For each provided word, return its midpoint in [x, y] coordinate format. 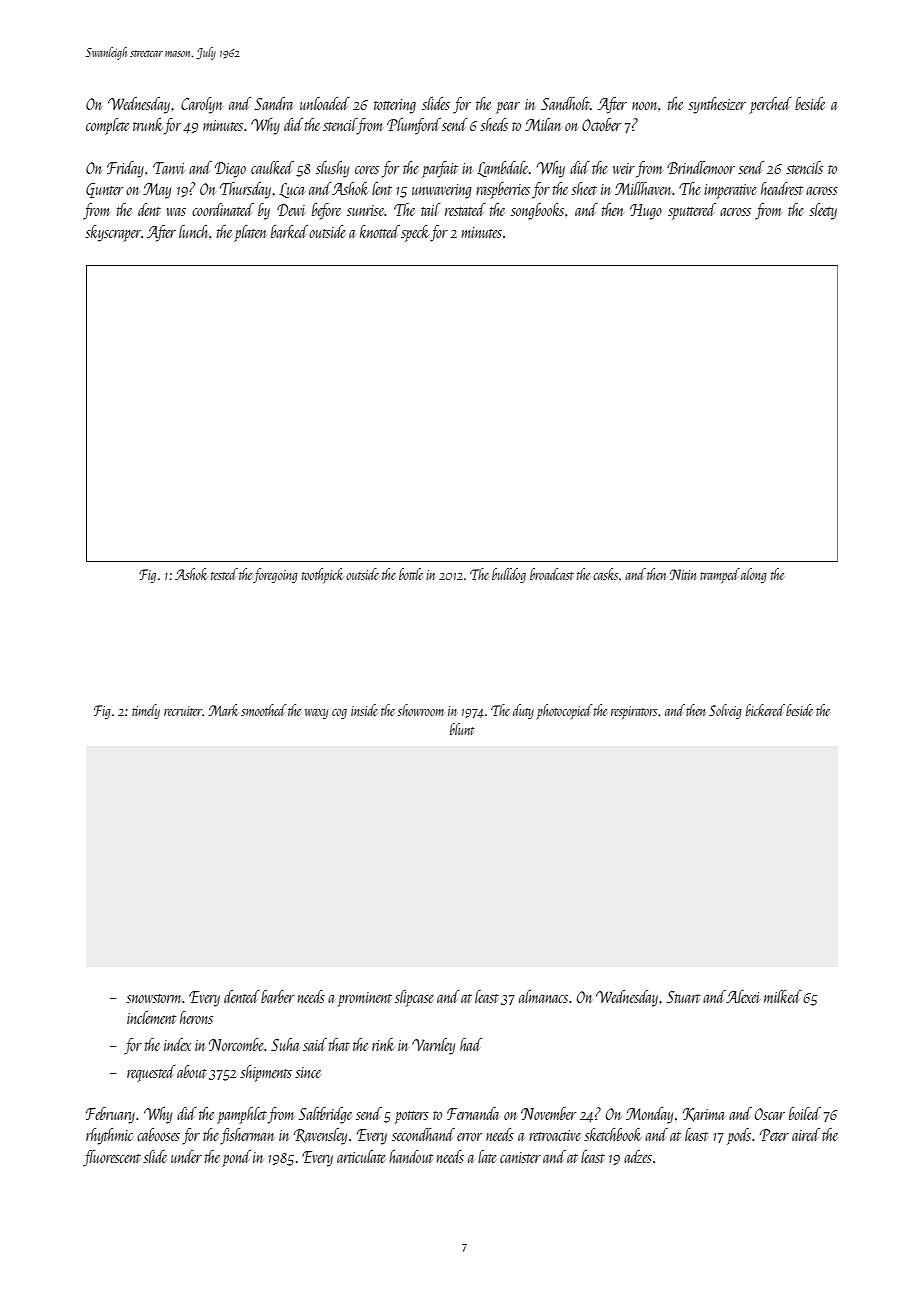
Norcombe [237, 1044]
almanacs [543, 996]
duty [523, 711]
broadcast [552, 574]
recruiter [183, 711]
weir [624, 168]
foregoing [275, 575]
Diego [230, 170]
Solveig [725, 711]
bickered [765, 710]
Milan [543, 124]
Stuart [683, 997]
